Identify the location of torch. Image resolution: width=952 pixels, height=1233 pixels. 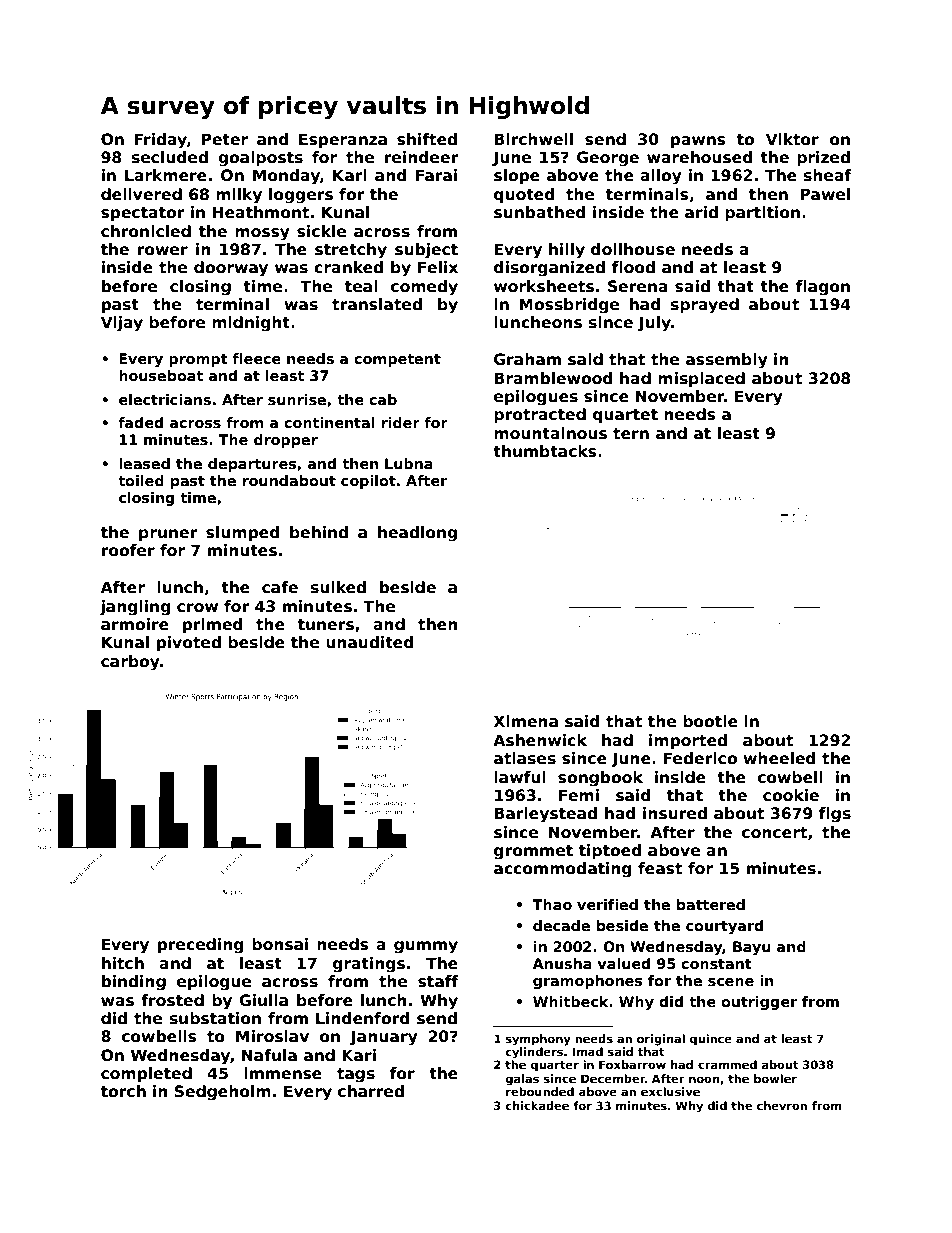
(123, 1091).
